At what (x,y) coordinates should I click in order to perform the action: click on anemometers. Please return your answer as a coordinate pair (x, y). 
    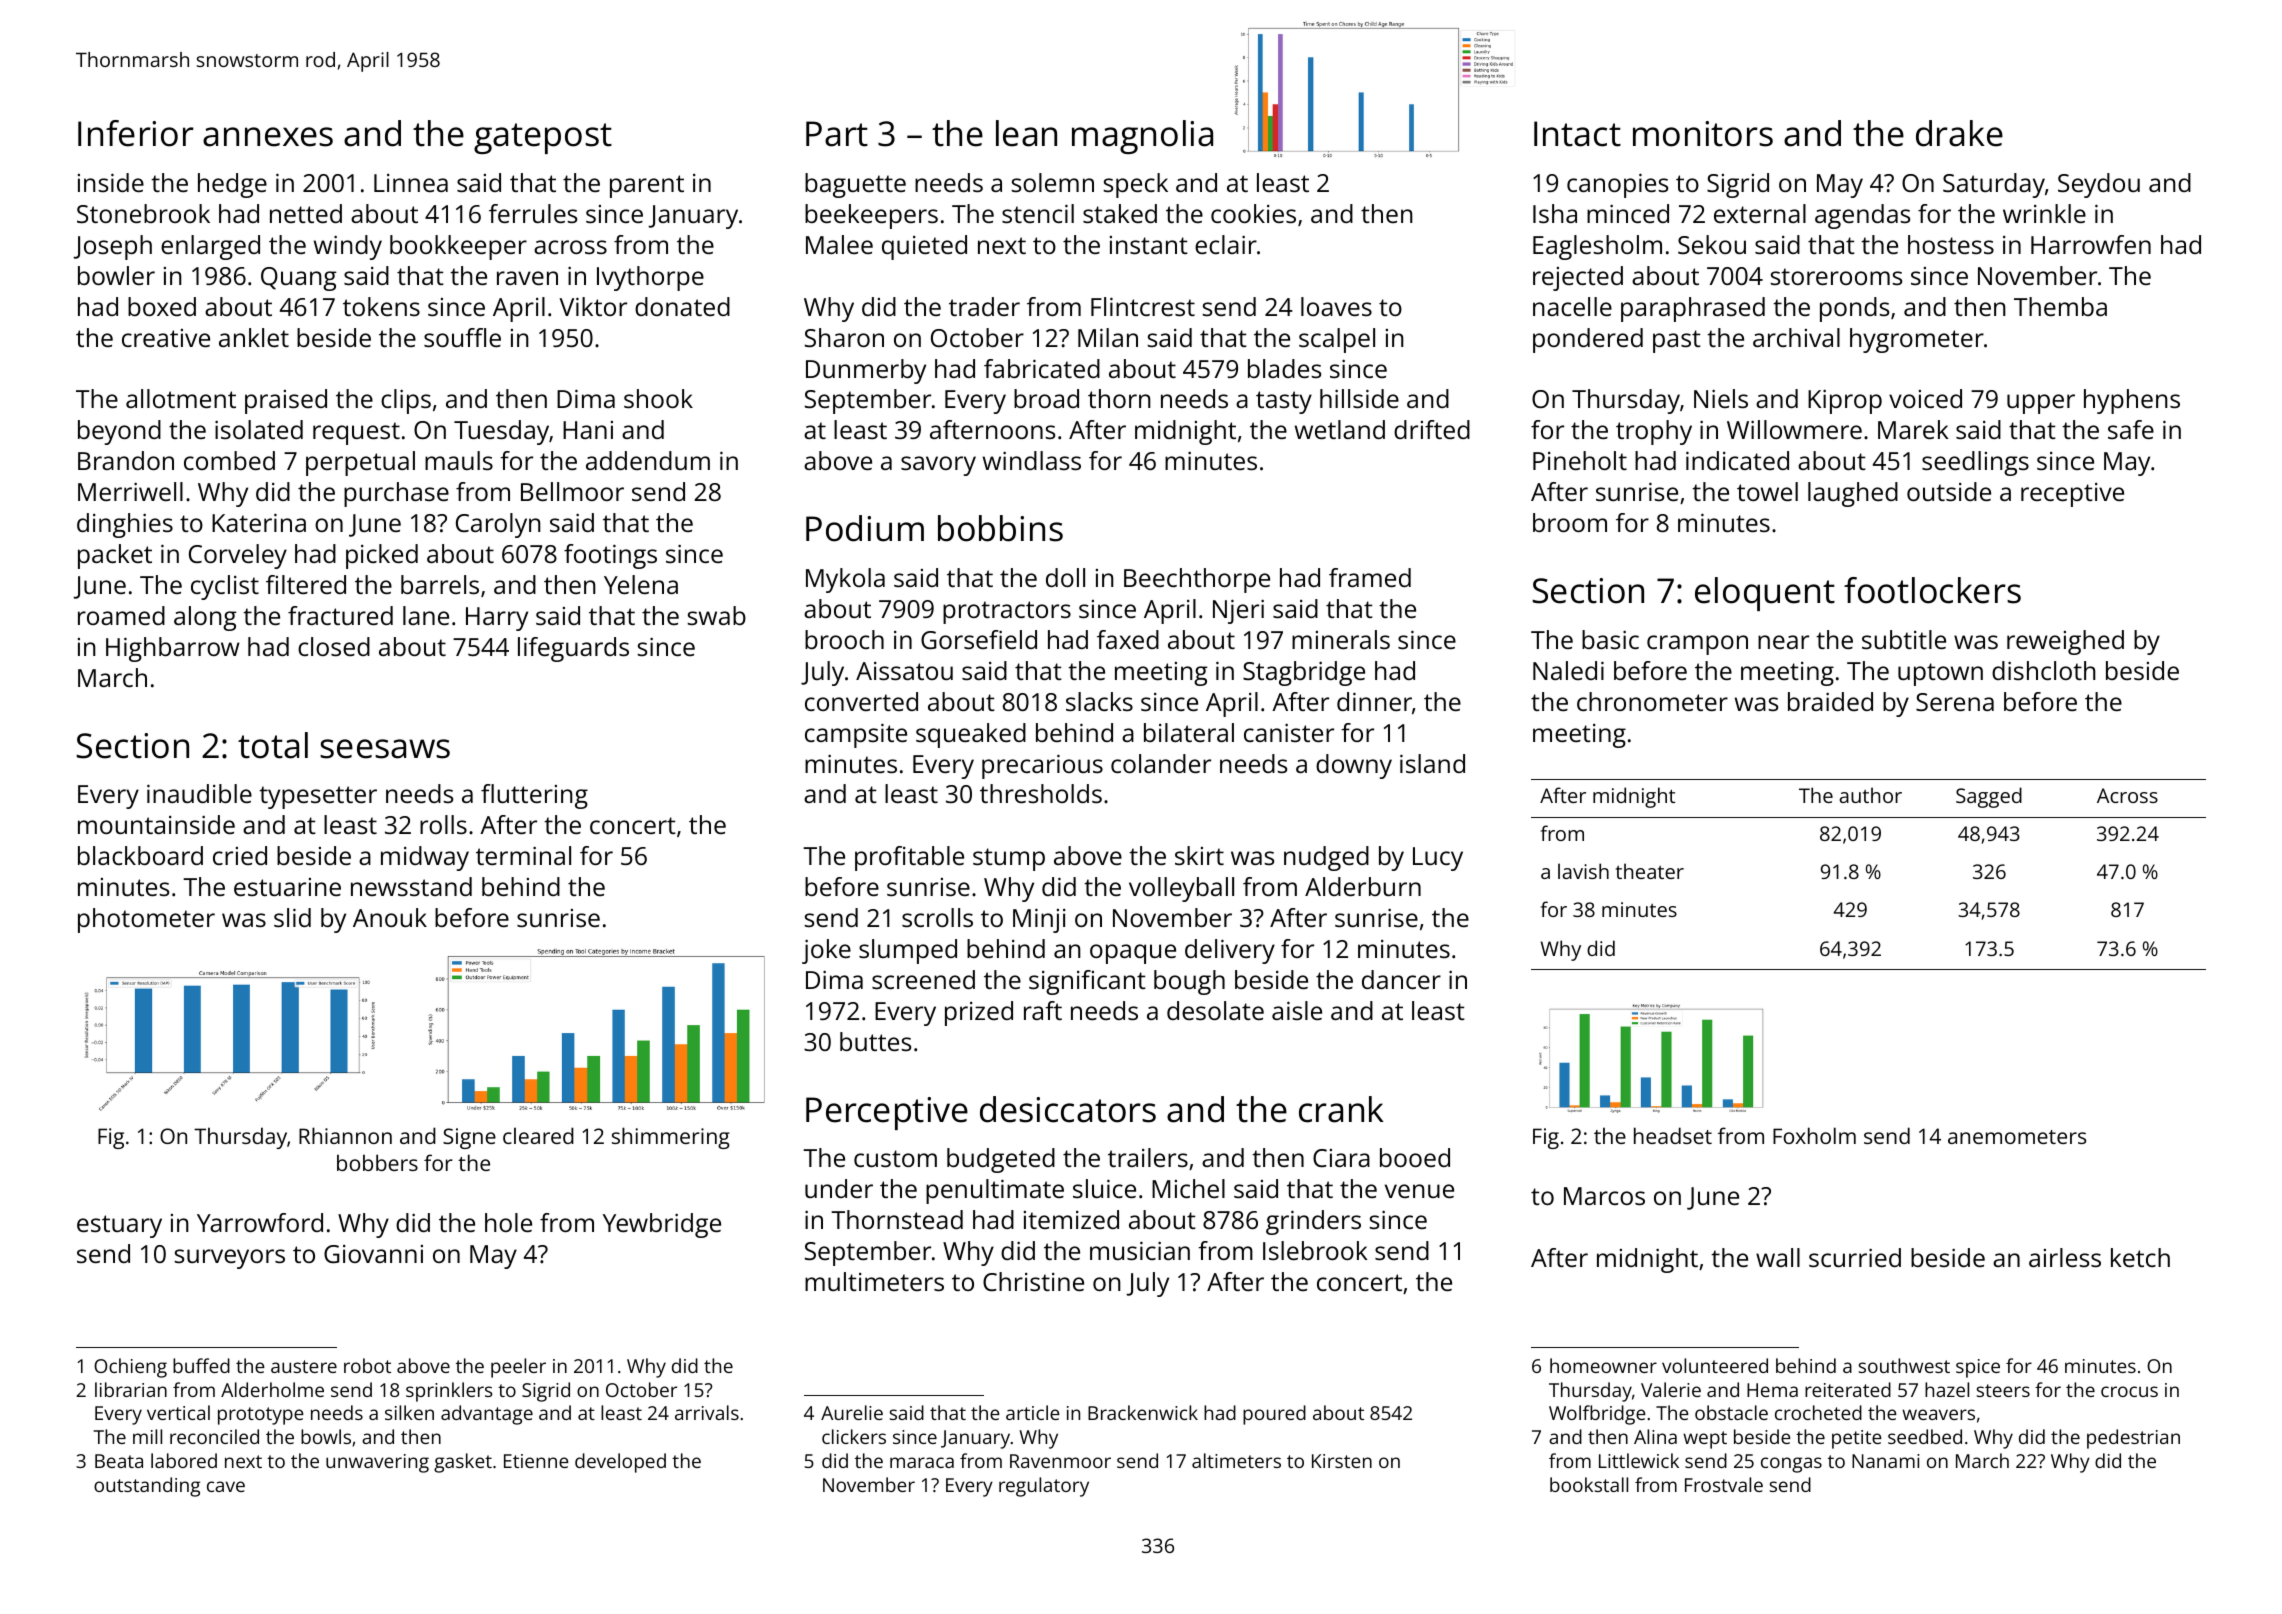
    Looking at the image, I should click on (2017, 1137).
